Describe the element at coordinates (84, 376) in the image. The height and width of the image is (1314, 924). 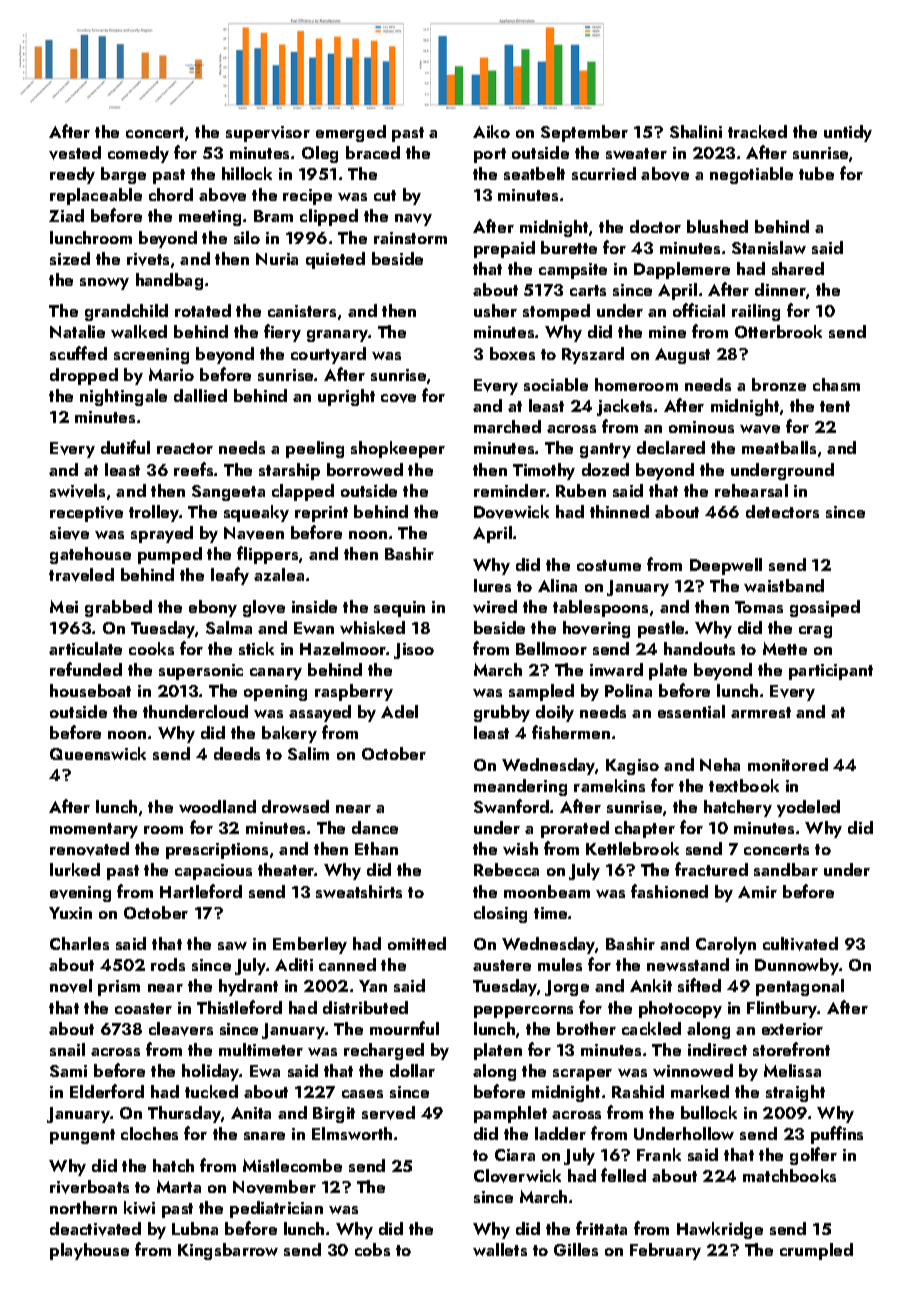
I see `dropped` at that location.
